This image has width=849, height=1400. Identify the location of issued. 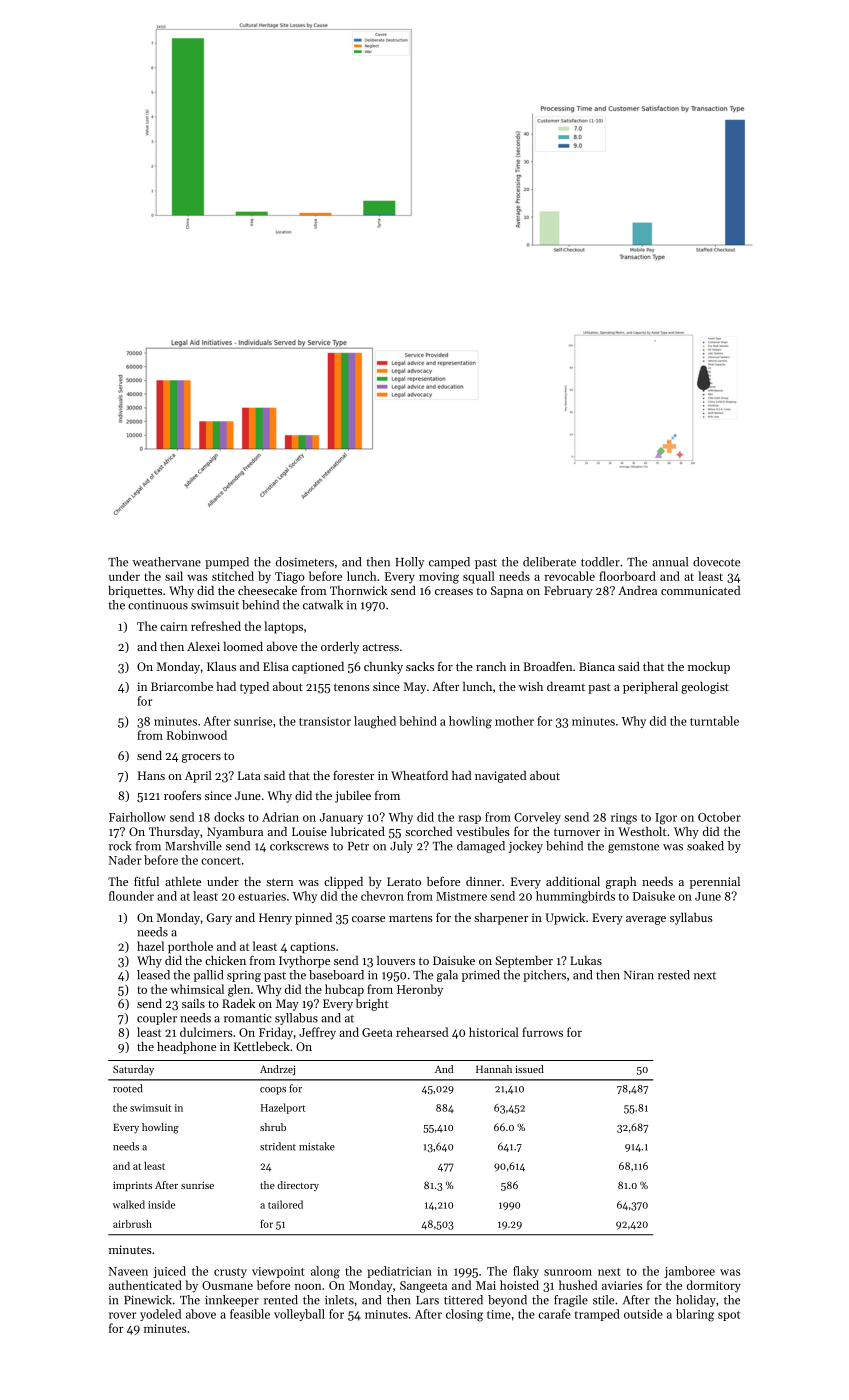
(529, 1069).
